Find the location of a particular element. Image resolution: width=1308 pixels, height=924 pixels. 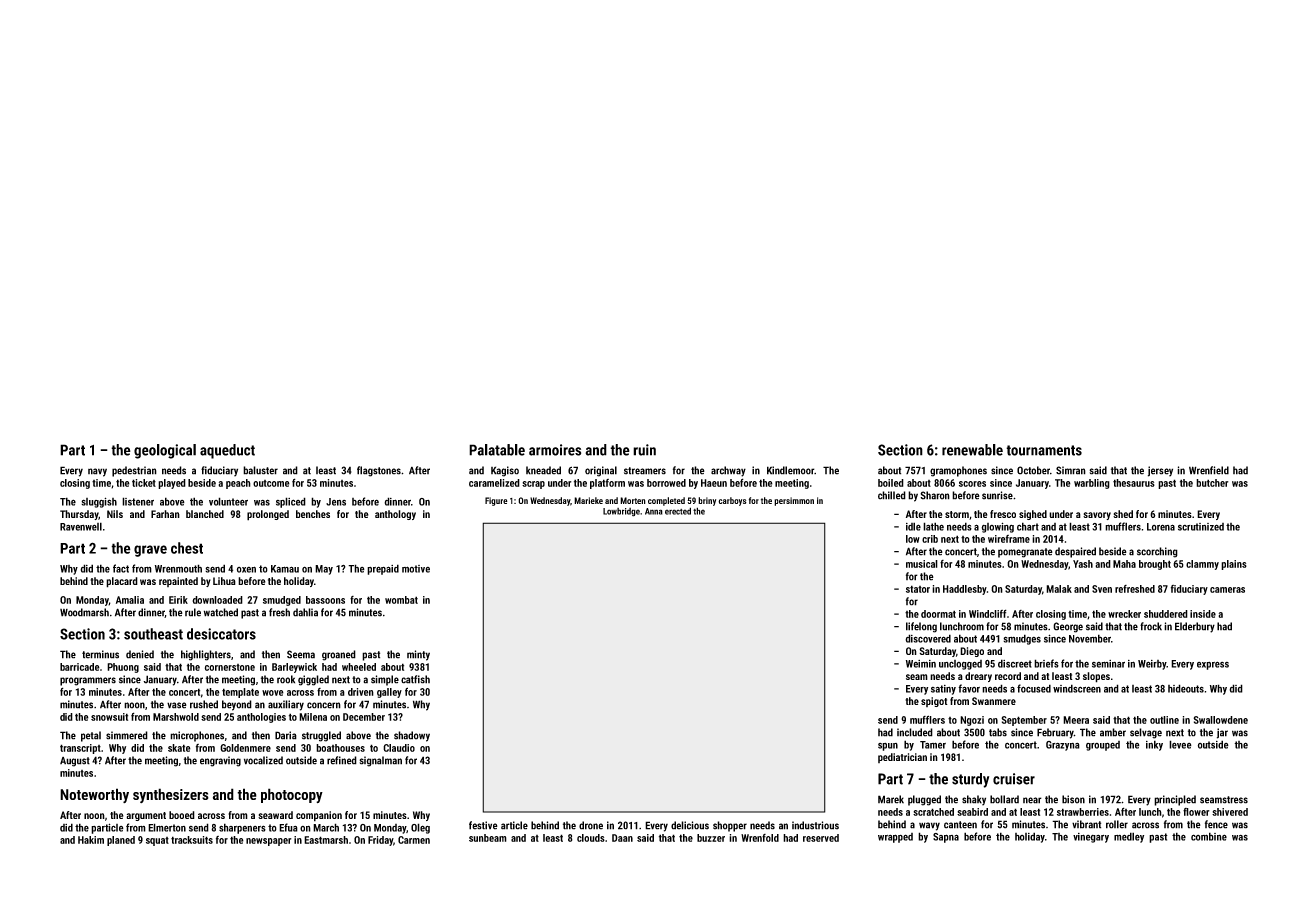

industrious is located at coordinates (815, 825).
